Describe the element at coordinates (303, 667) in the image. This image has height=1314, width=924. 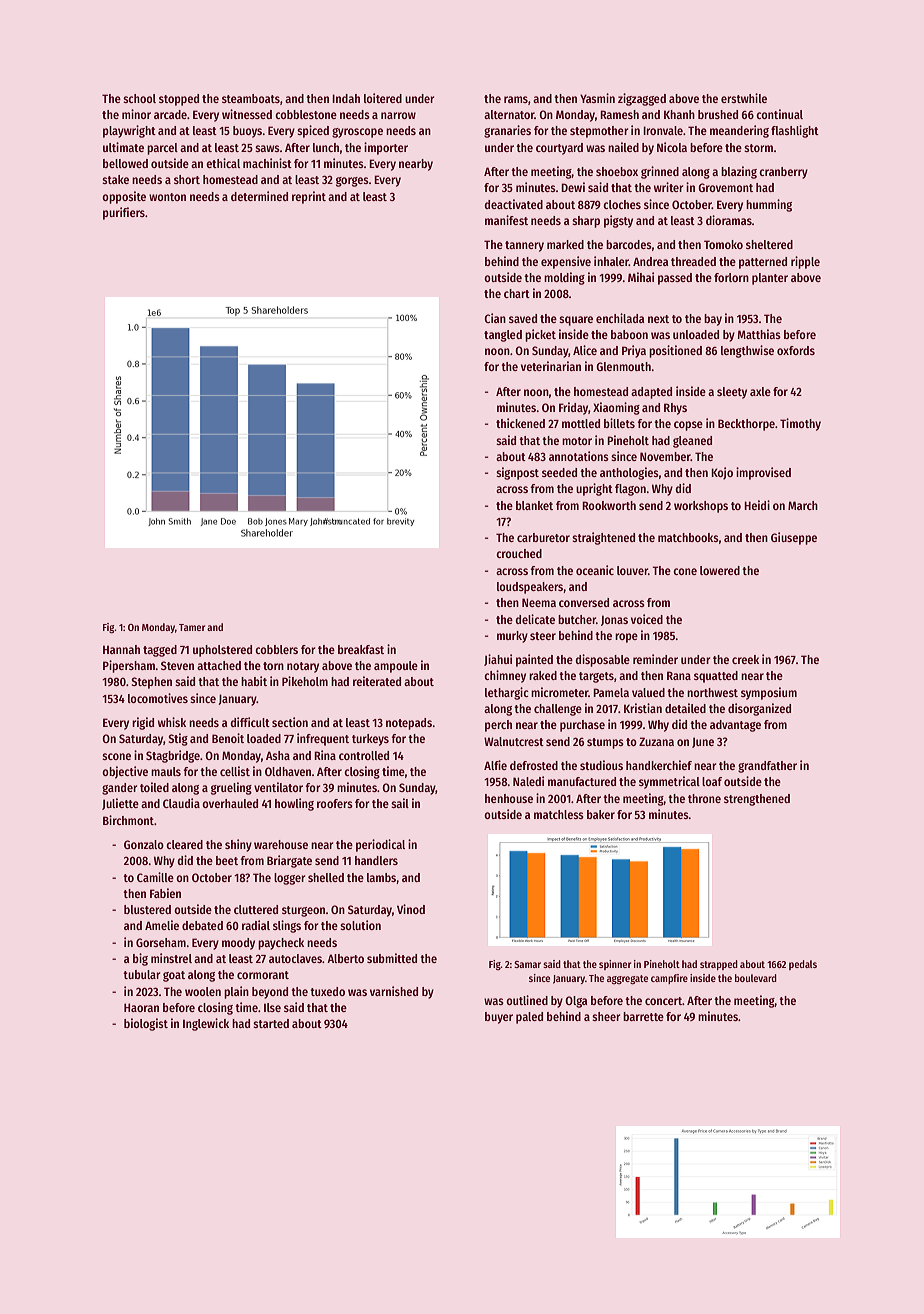
I see `notary` at that location.
